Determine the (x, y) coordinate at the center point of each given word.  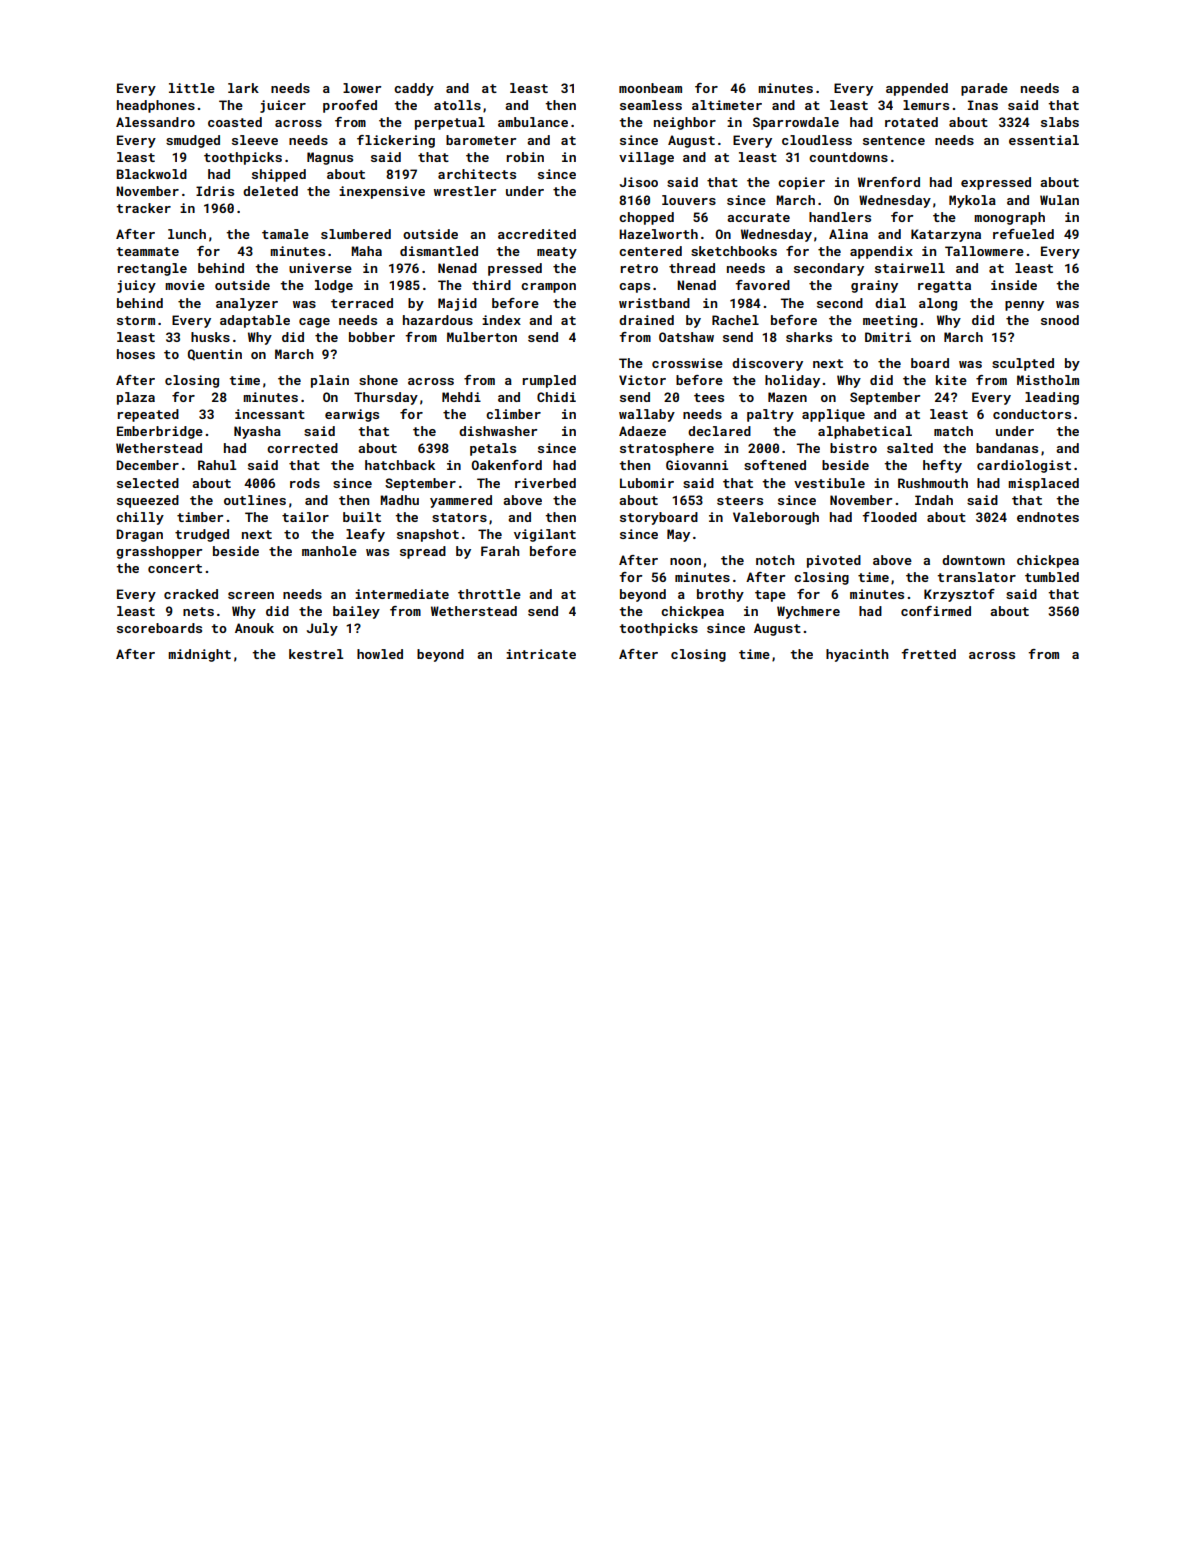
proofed (350, 106)
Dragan (139, 535)
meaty (557, 253)
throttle (489, 594)
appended (917, 89)
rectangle (152, 269)
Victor (642, 380)
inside (1014, 285)
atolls (457, 105)
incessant (270, 414)
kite (951, 380)
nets (198, 611)
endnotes (1048, 517)
